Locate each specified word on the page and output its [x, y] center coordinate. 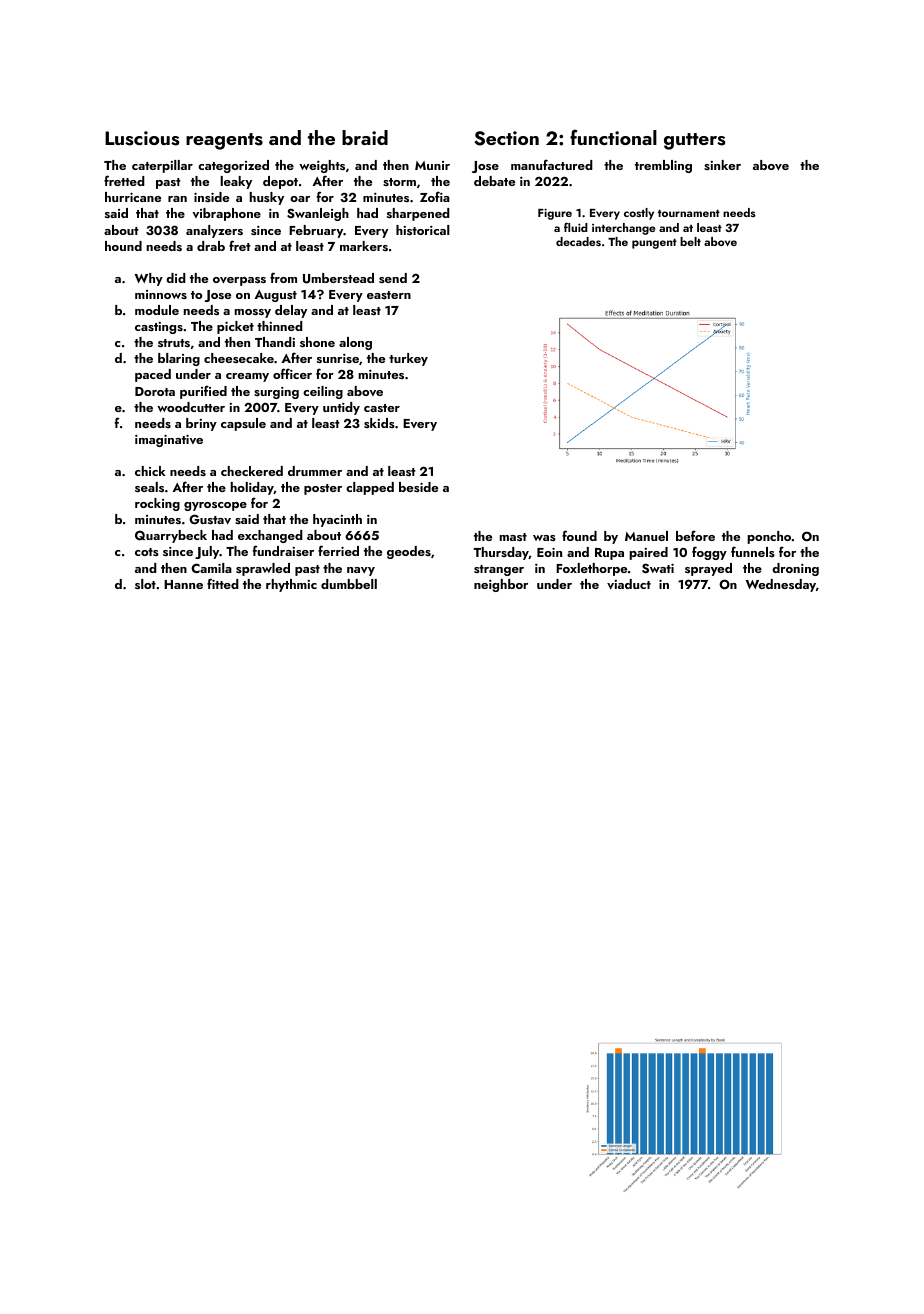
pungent [654, 244]
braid [365, 137]
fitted [223, 583]
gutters [695, 141]
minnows [161, 294]
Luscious [142, 138]
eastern [389, 295]
